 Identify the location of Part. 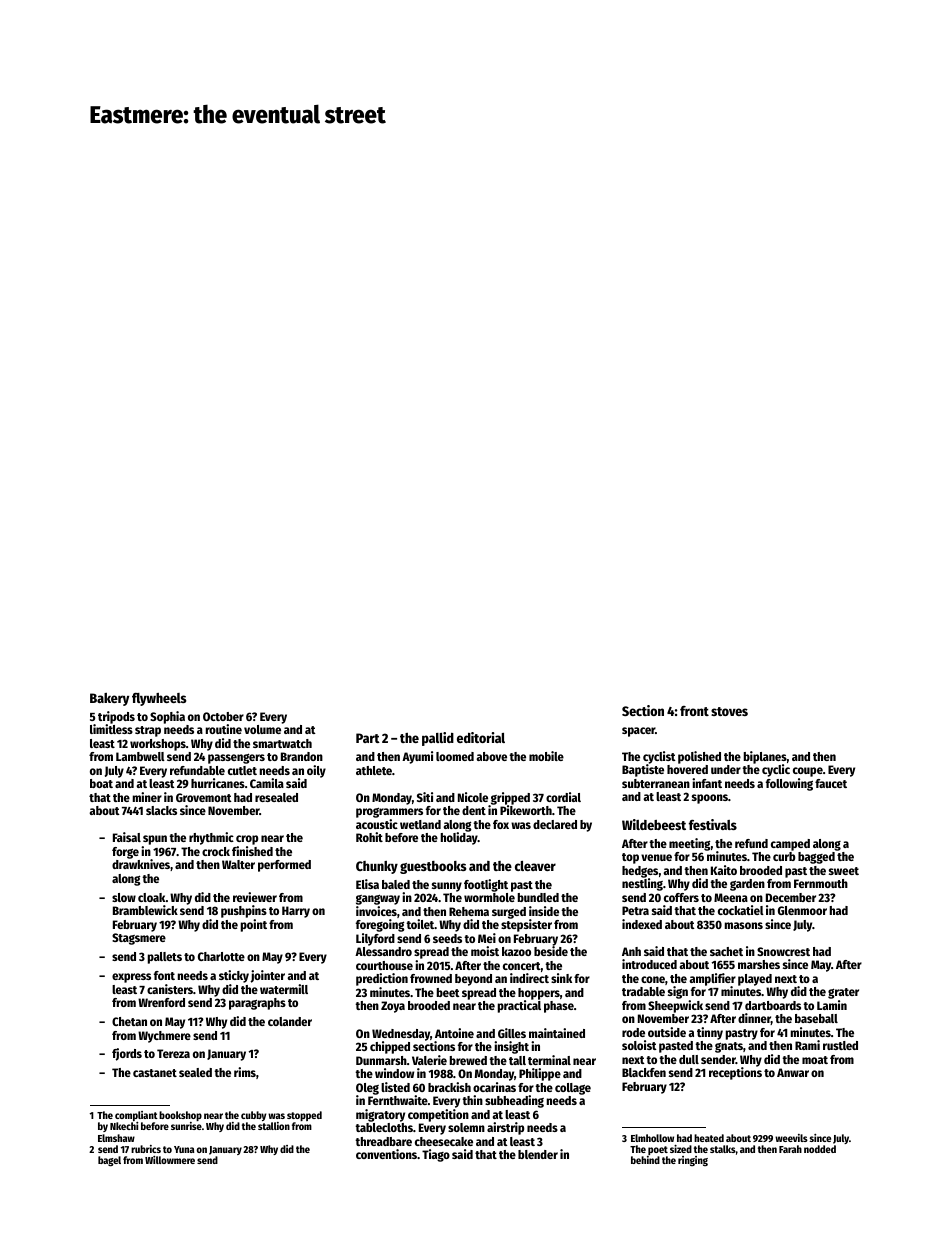
(368, 738).
